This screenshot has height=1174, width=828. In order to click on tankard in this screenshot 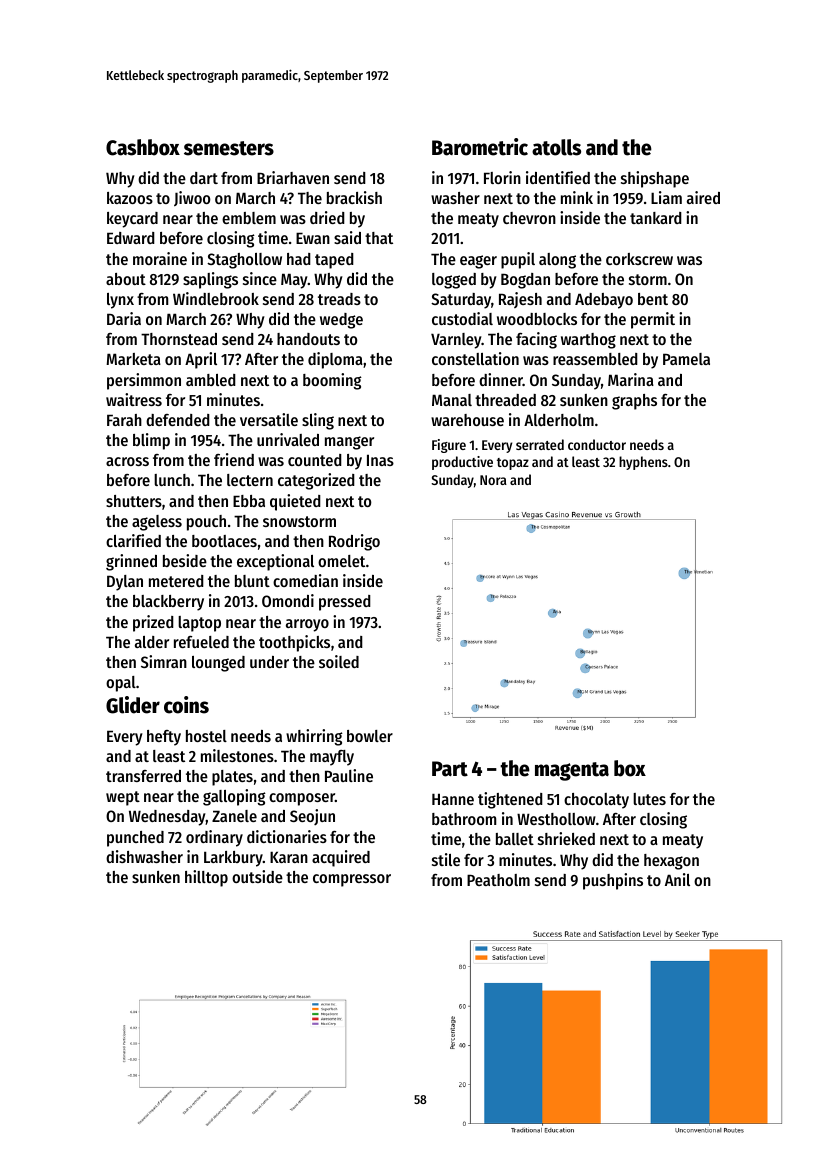, I will do `click(656, 218)`.
